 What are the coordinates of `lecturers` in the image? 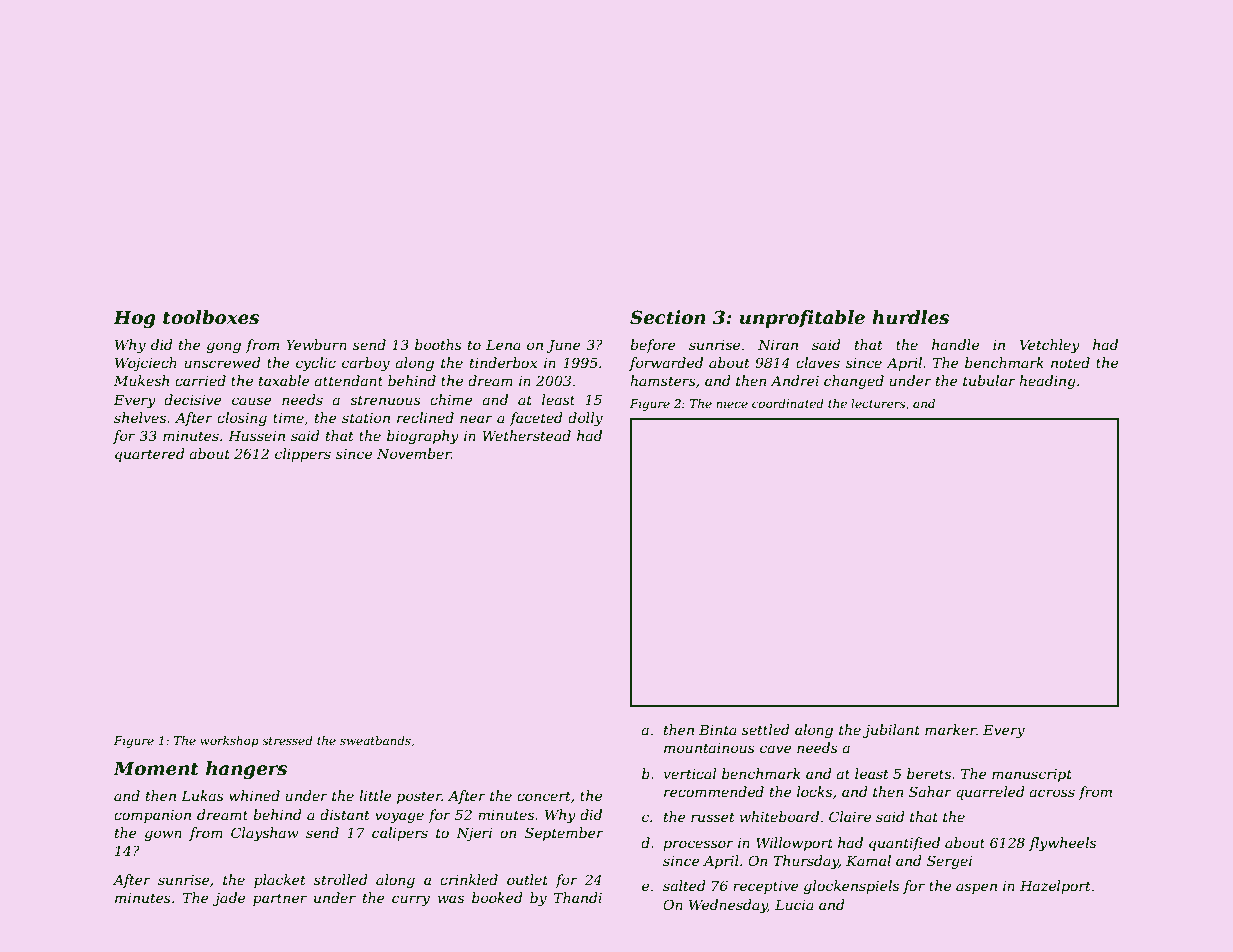 It's located at (878, 403).
